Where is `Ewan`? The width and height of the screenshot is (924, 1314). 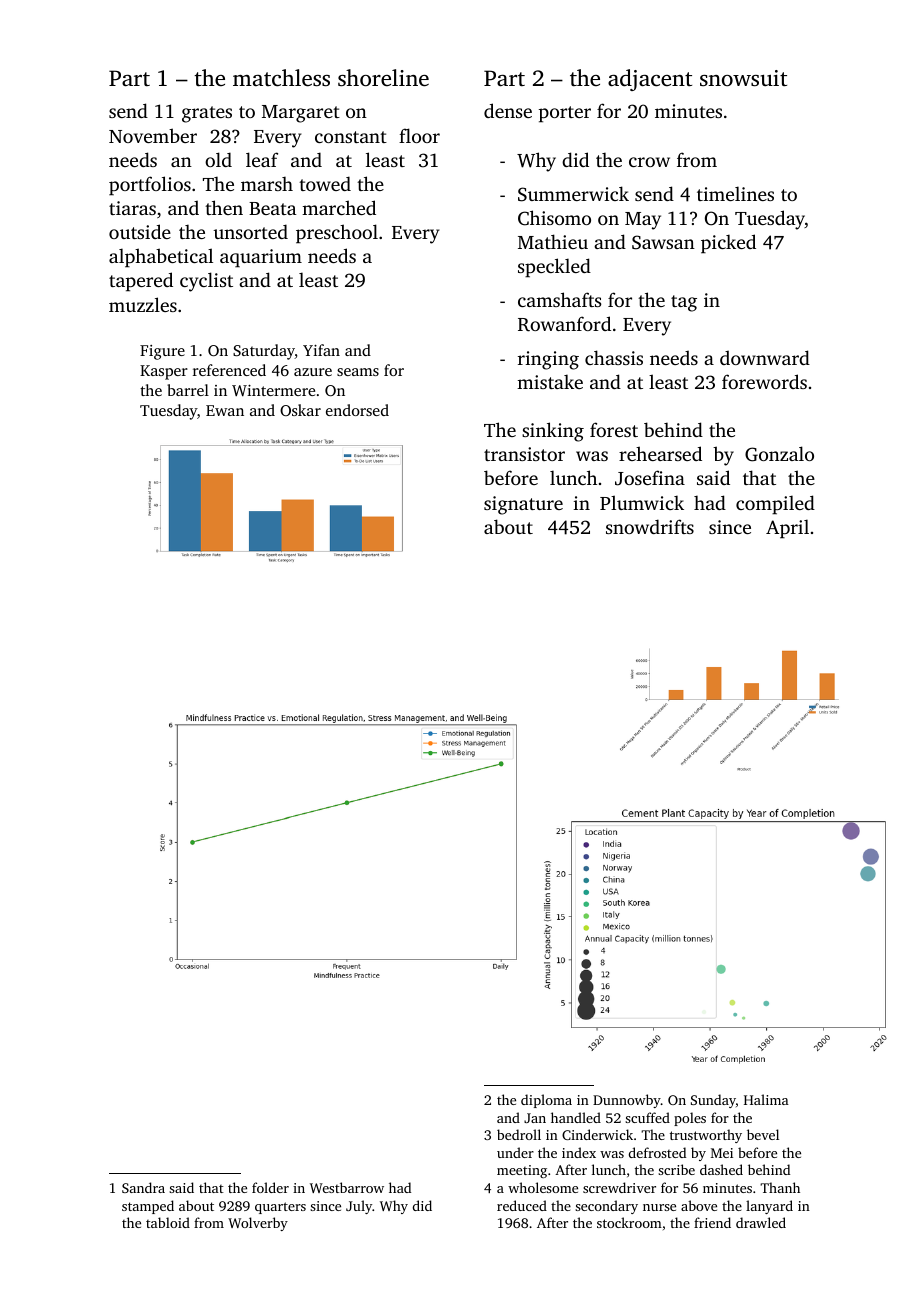
Ewan is located at coordinates (225, 410).
